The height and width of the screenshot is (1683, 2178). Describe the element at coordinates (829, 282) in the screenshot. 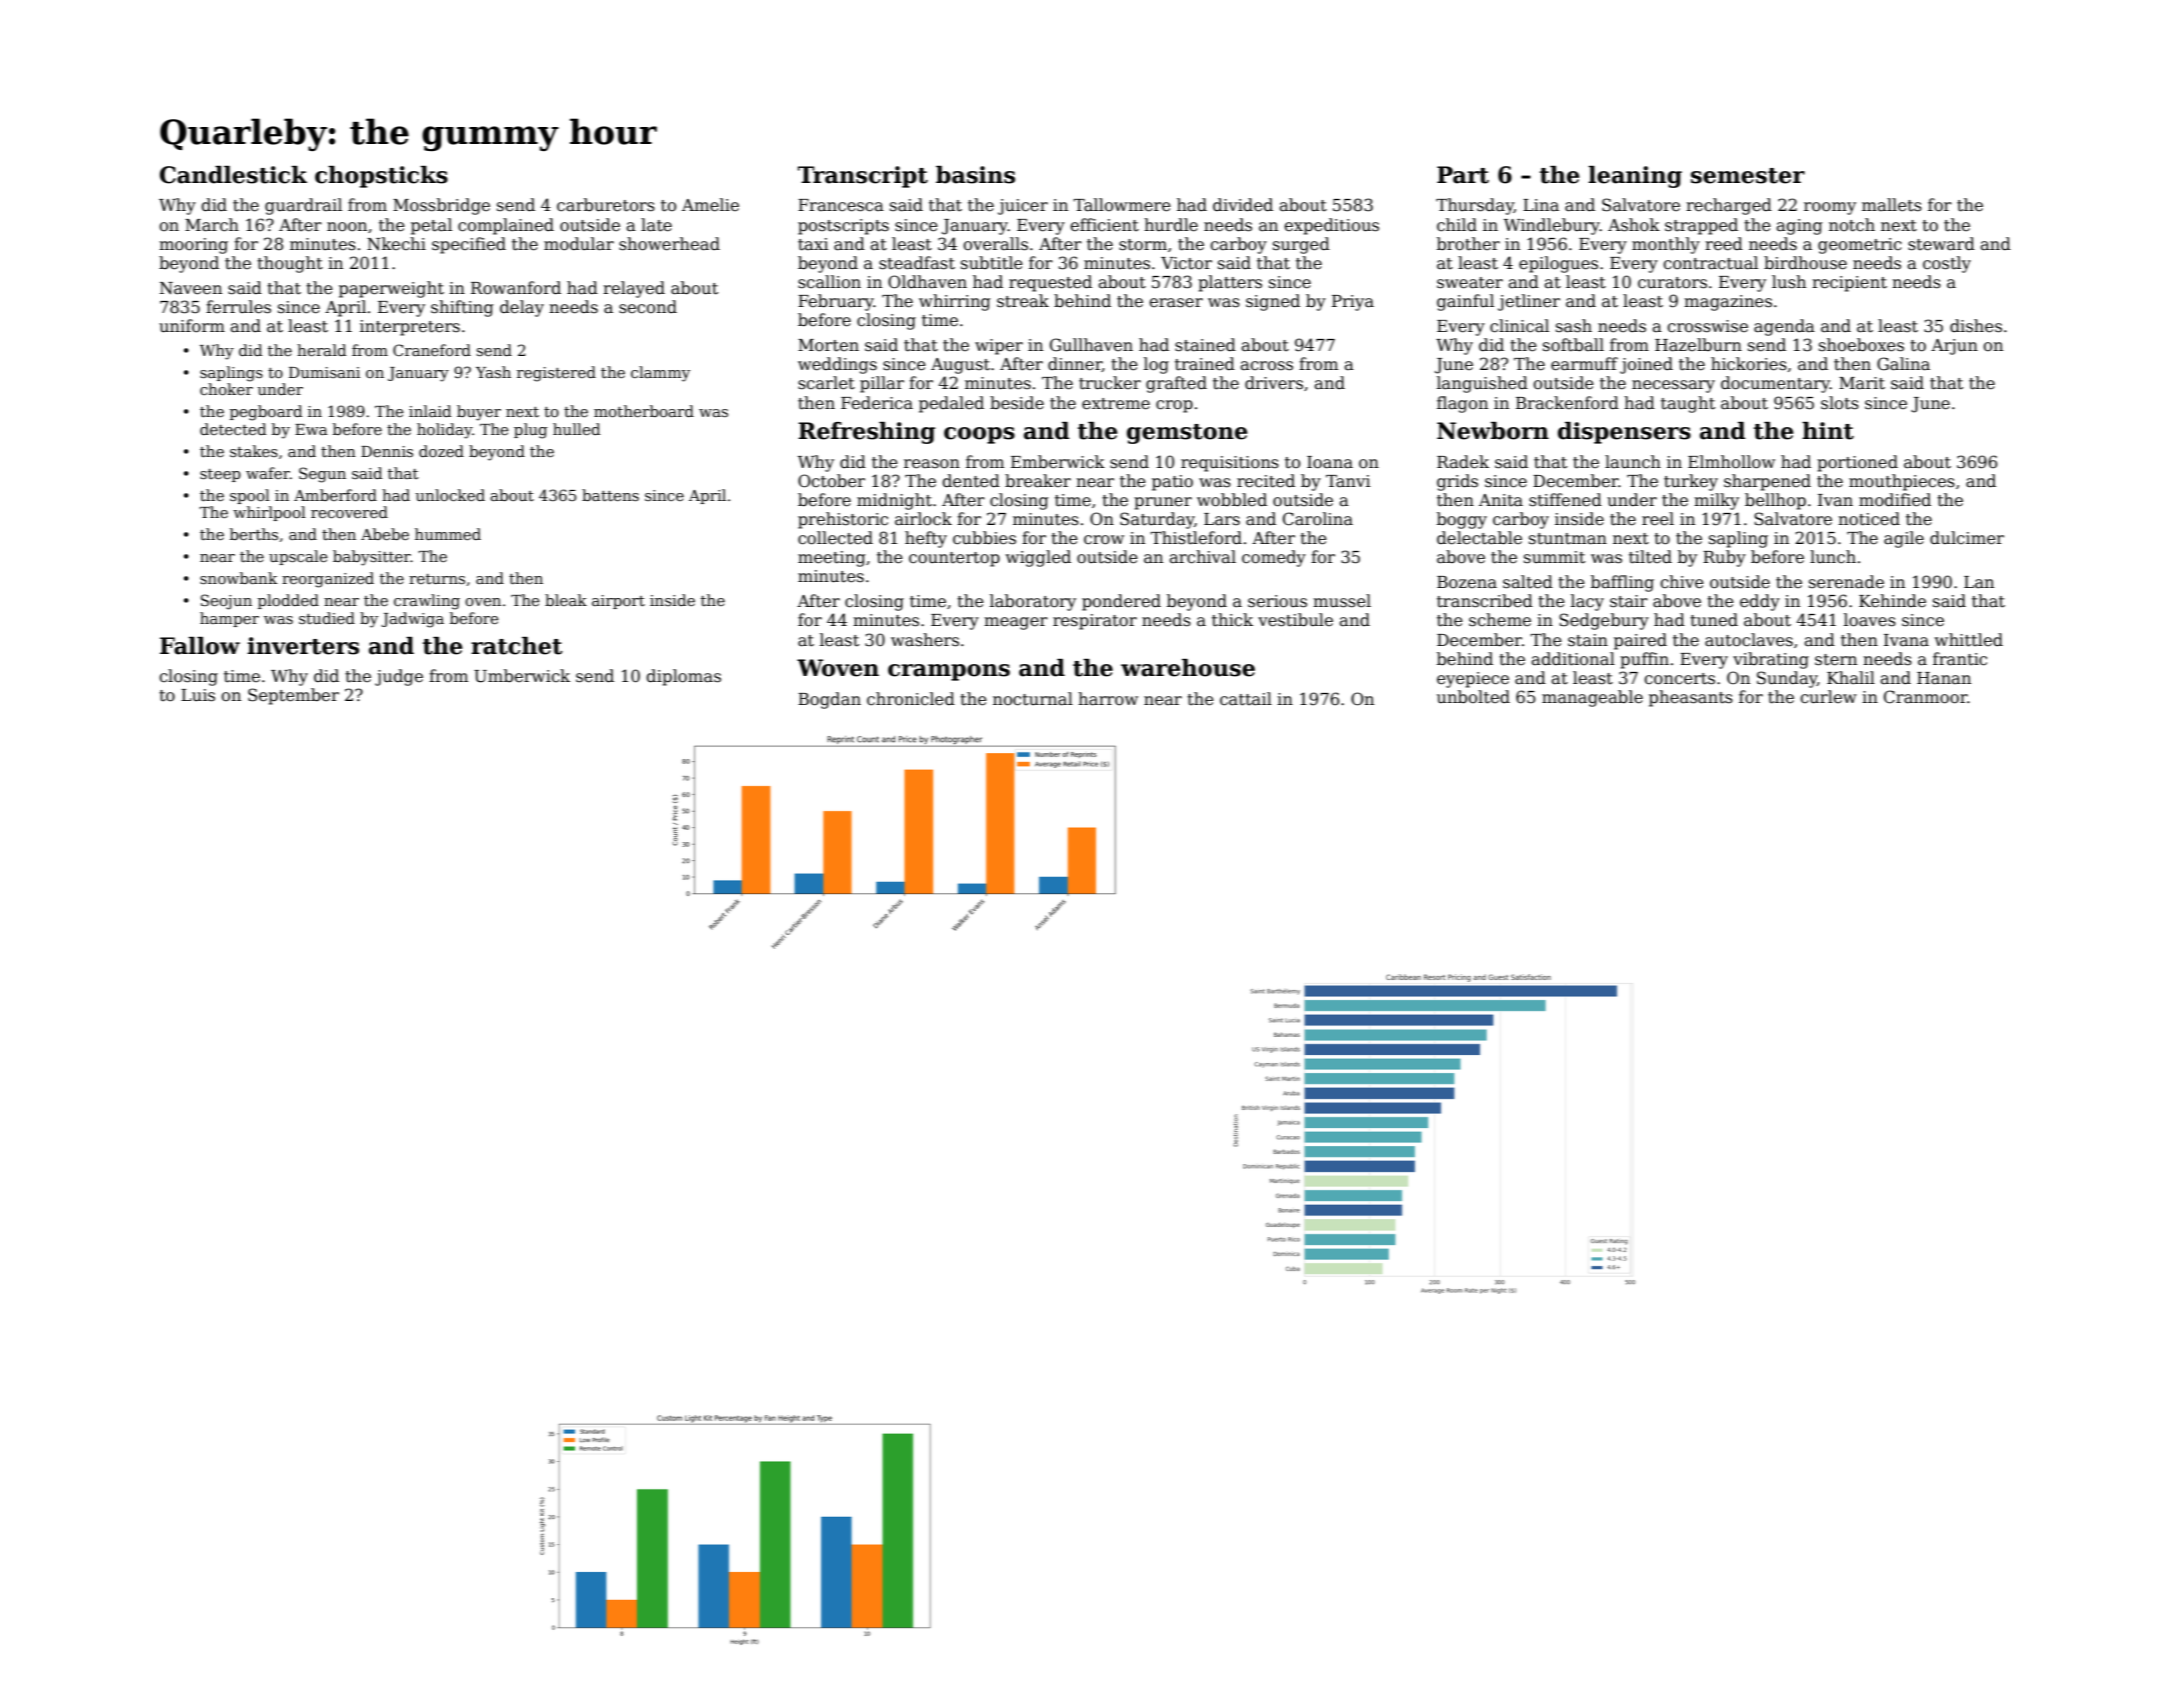

I see `scallion` at that location.
